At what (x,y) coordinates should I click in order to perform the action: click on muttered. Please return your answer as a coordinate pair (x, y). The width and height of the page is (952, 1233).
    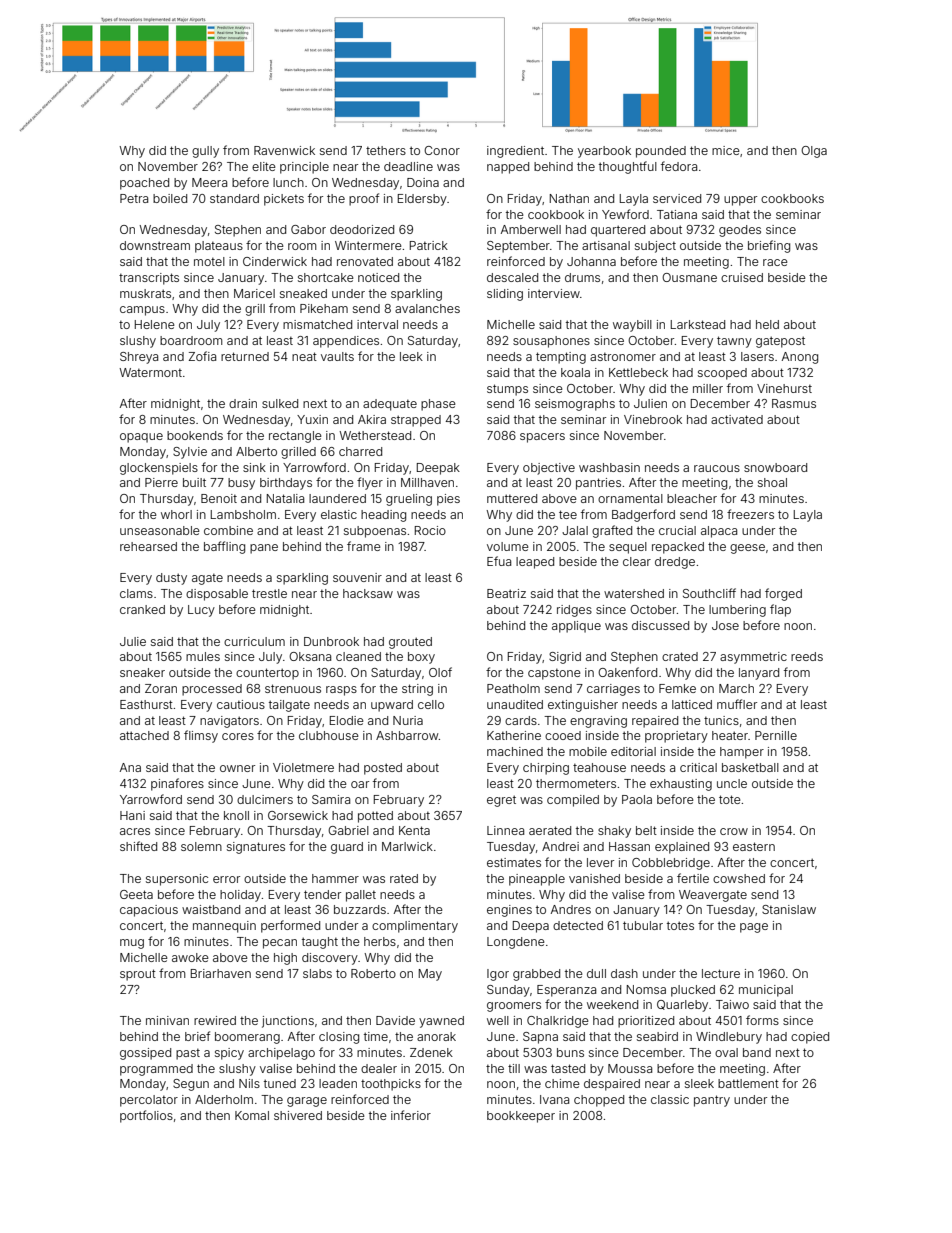
    Looking at the image, I should click on (512, 498).
